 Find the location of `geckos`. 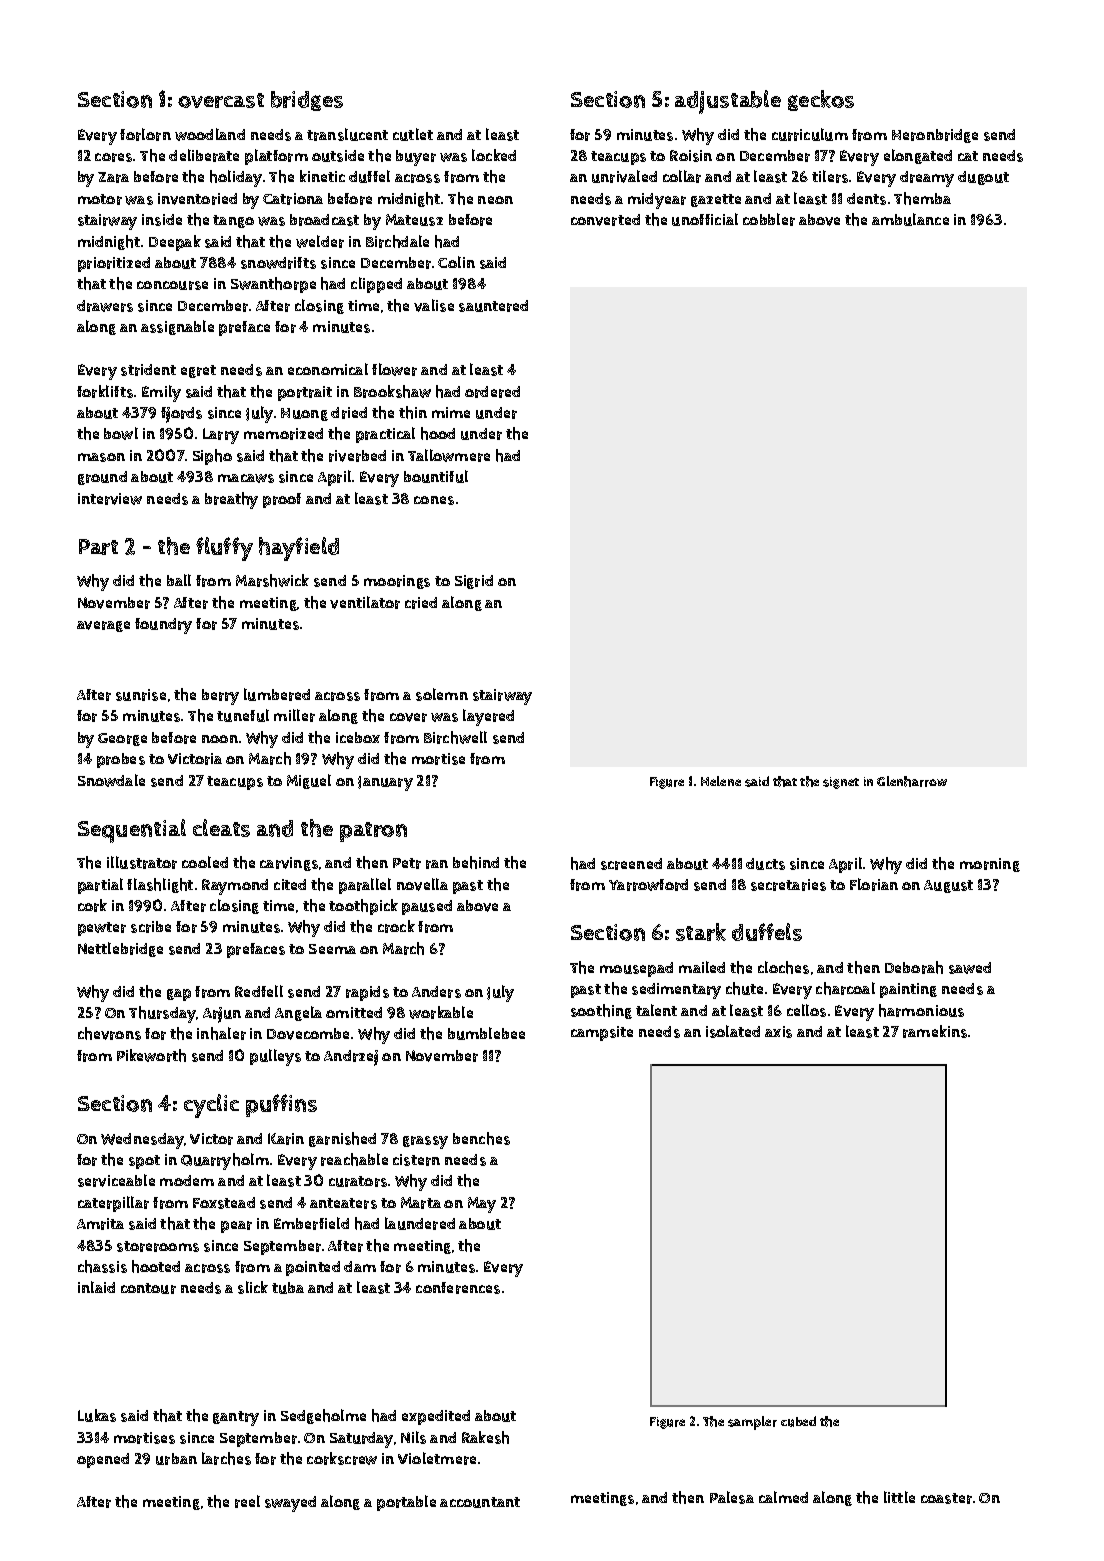

geckos is located at coordinates (821, 100).
